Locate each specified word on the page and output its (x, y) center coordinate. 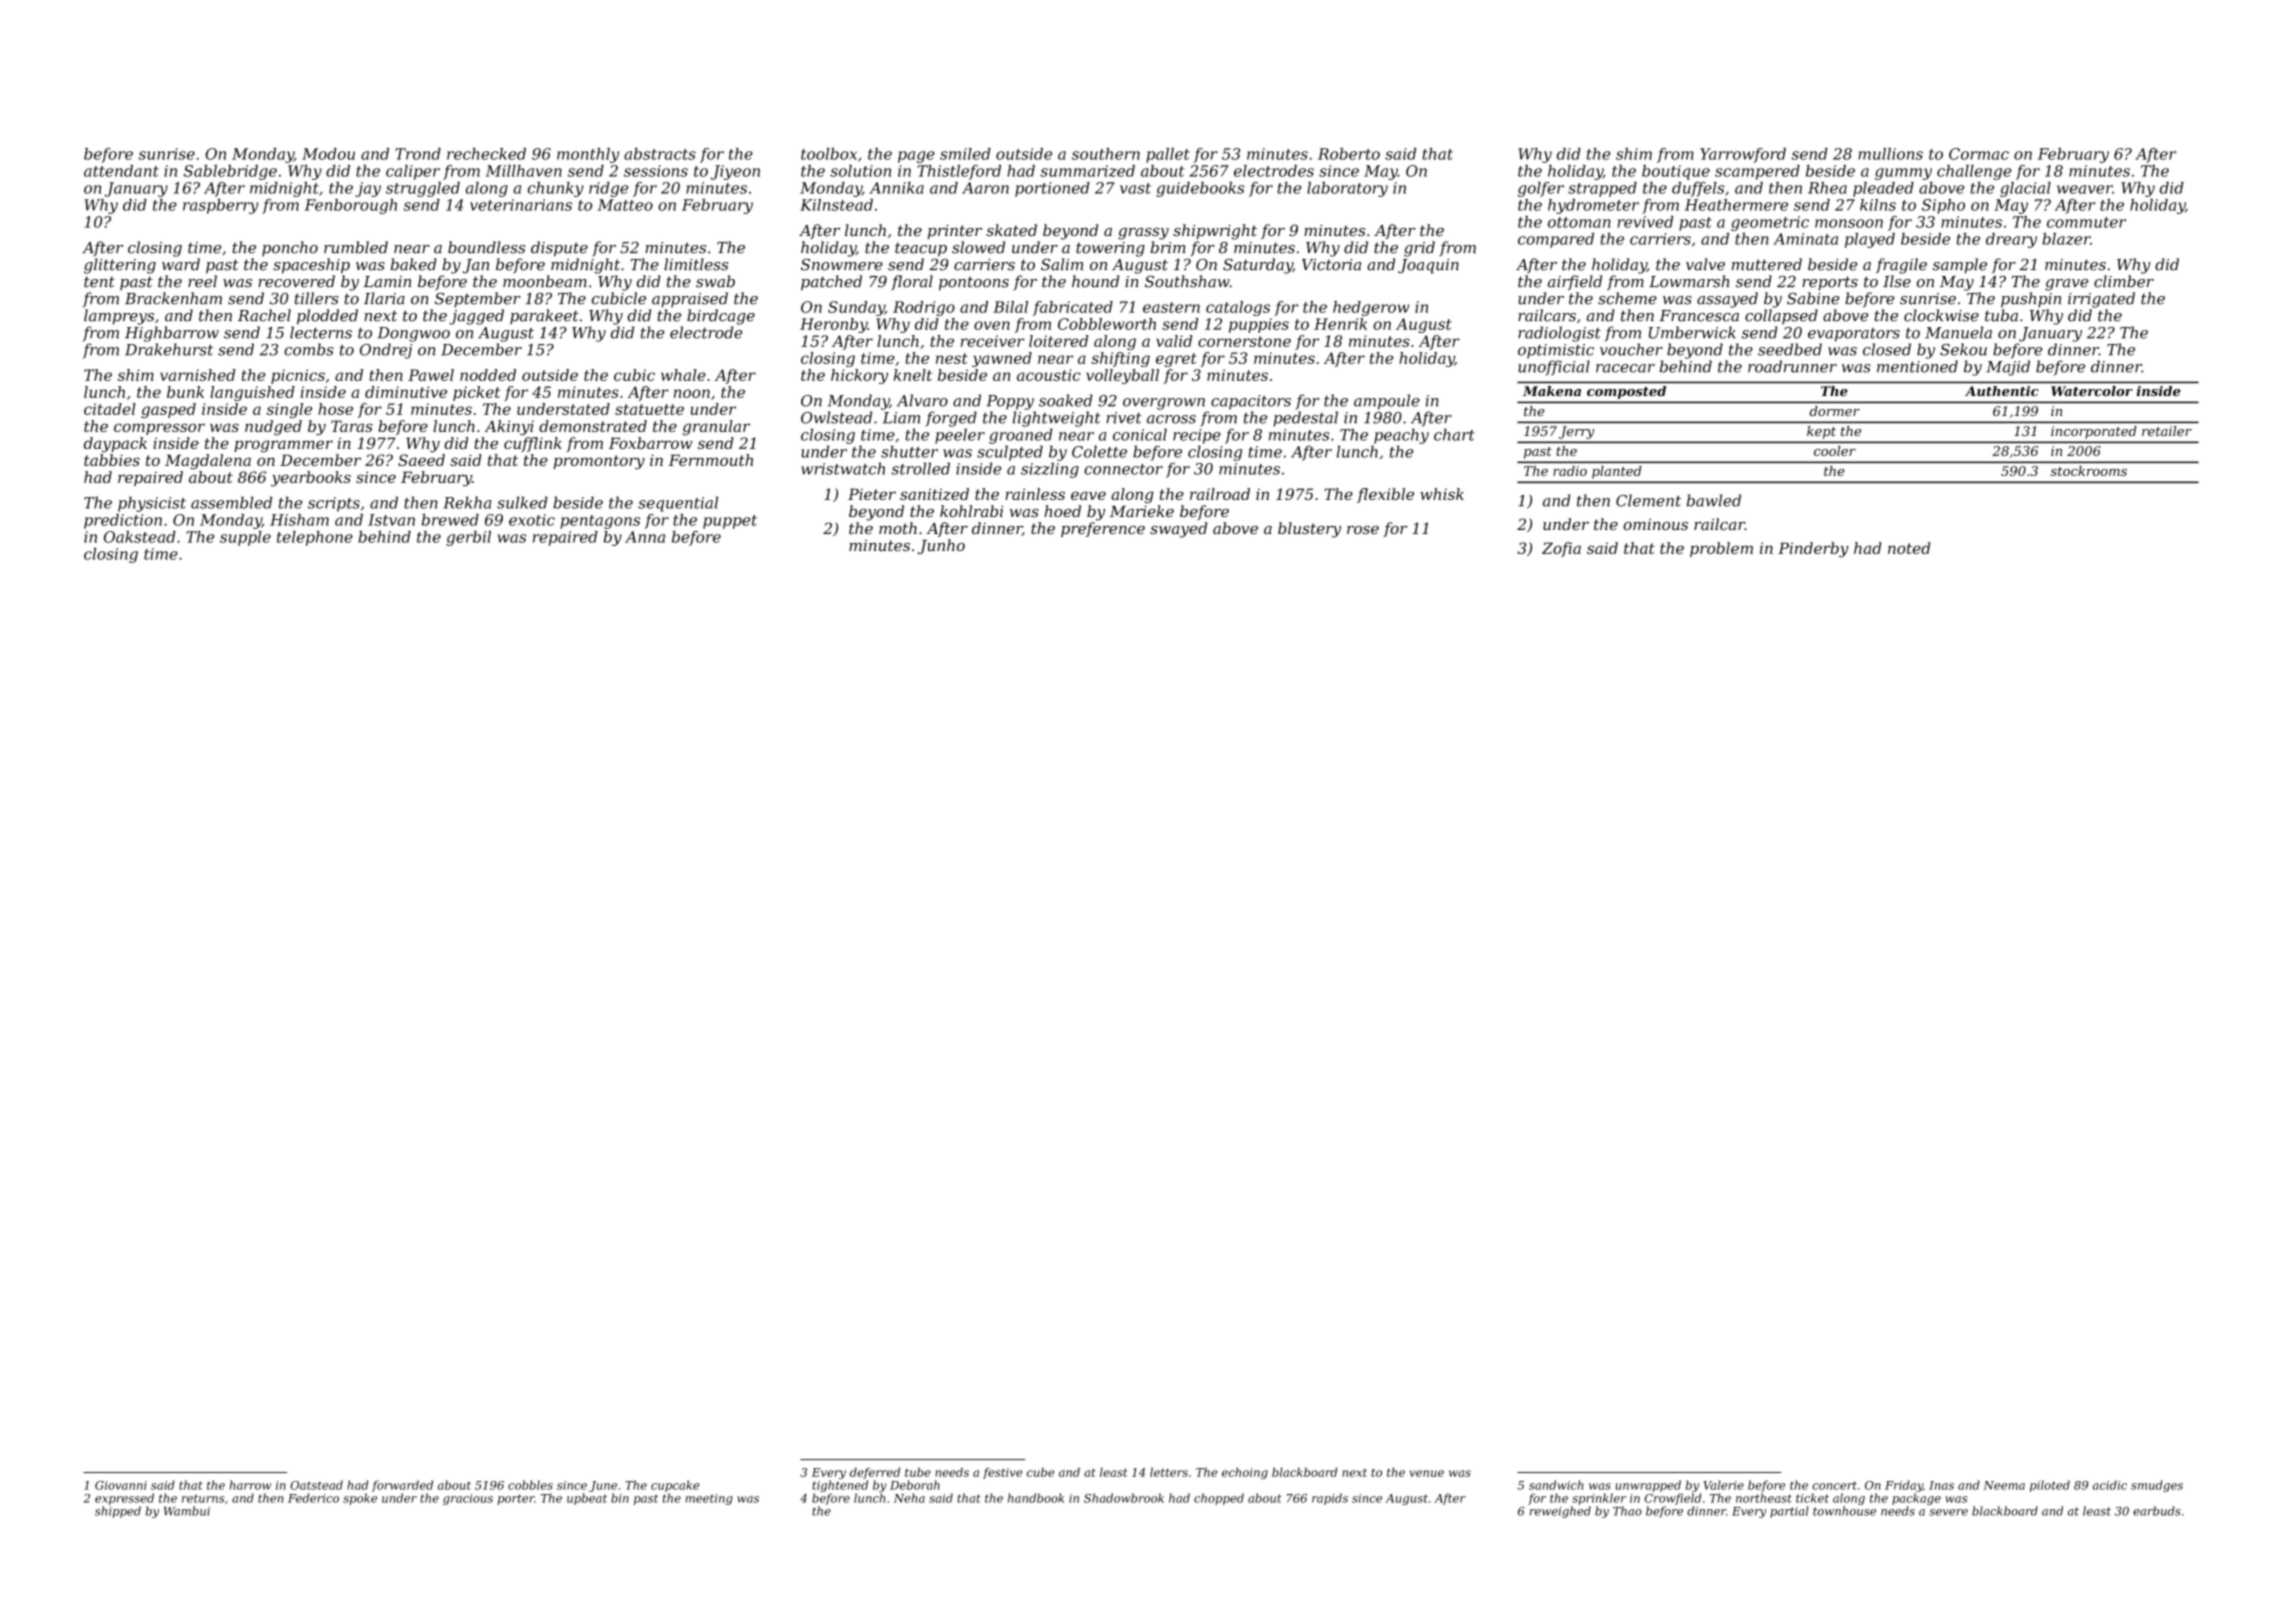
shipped (118, 1512)
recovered (296, 281)
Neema (2004, 1485)
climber (2124, 281)
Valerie (1723, 1485)
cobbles (530, 1485)
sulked (522, 502)
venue (1427, 1473)
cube (1040, 1472)
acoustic (1049, 375)
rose (1363, 530)
